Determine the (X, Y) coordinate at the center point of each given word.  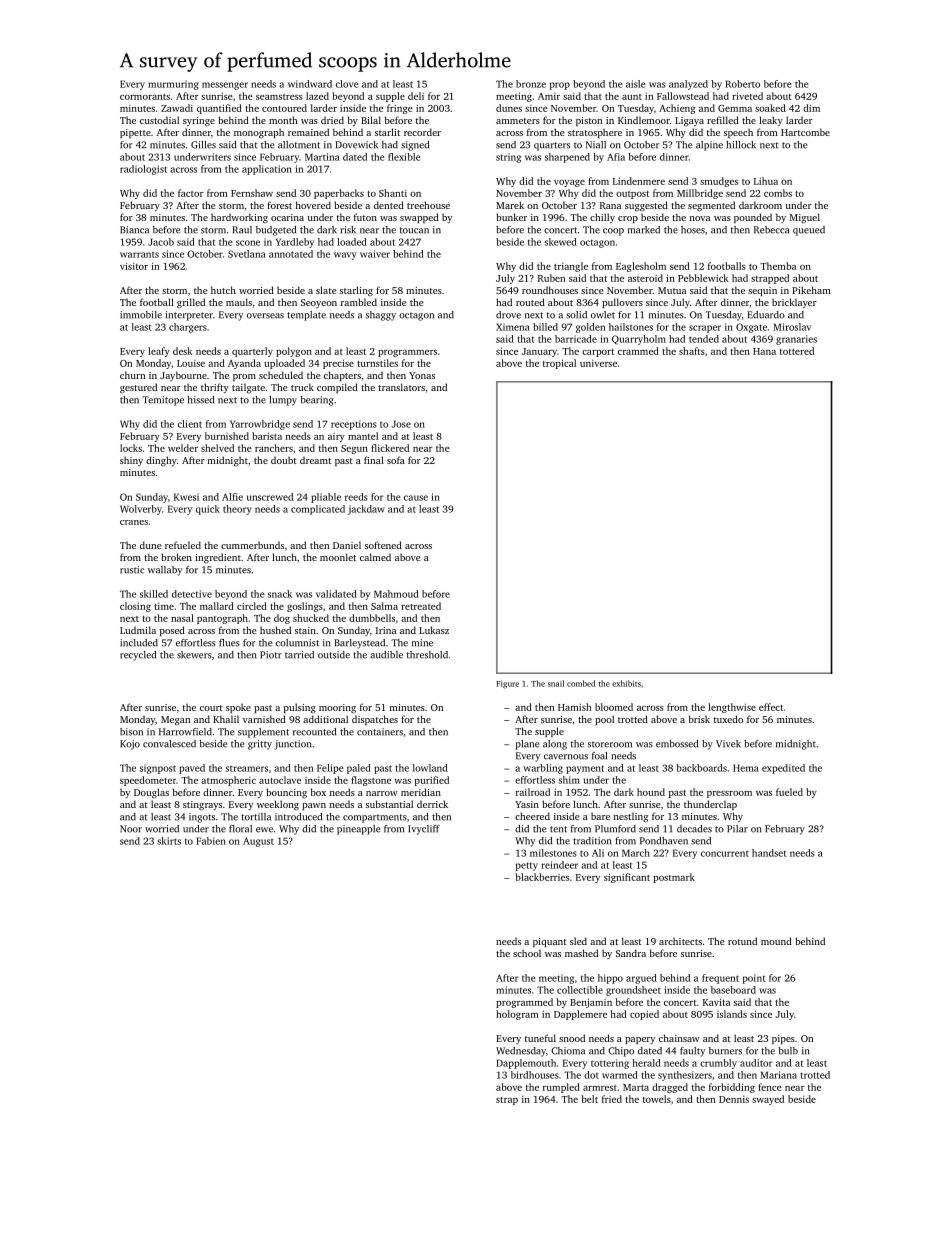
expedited (783, 769)
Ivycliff (424, 830)
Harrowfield (185, 732)
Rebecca (771, 230)
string (508, 158)
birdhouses (535, 1075)
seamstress (279, 97)
